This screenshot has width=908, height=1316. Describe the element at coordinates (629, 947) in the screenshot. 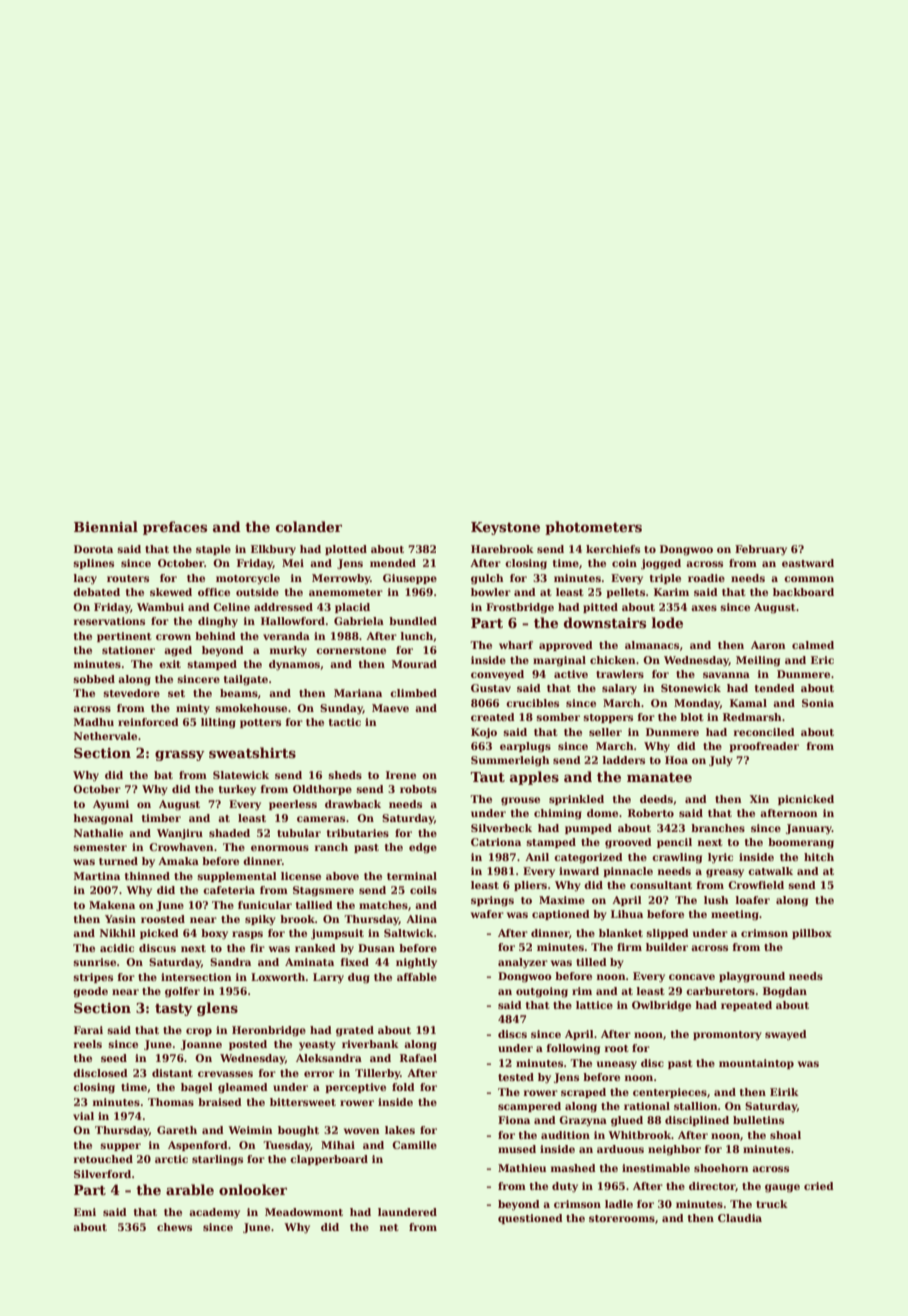

I see `firm` at that location.
